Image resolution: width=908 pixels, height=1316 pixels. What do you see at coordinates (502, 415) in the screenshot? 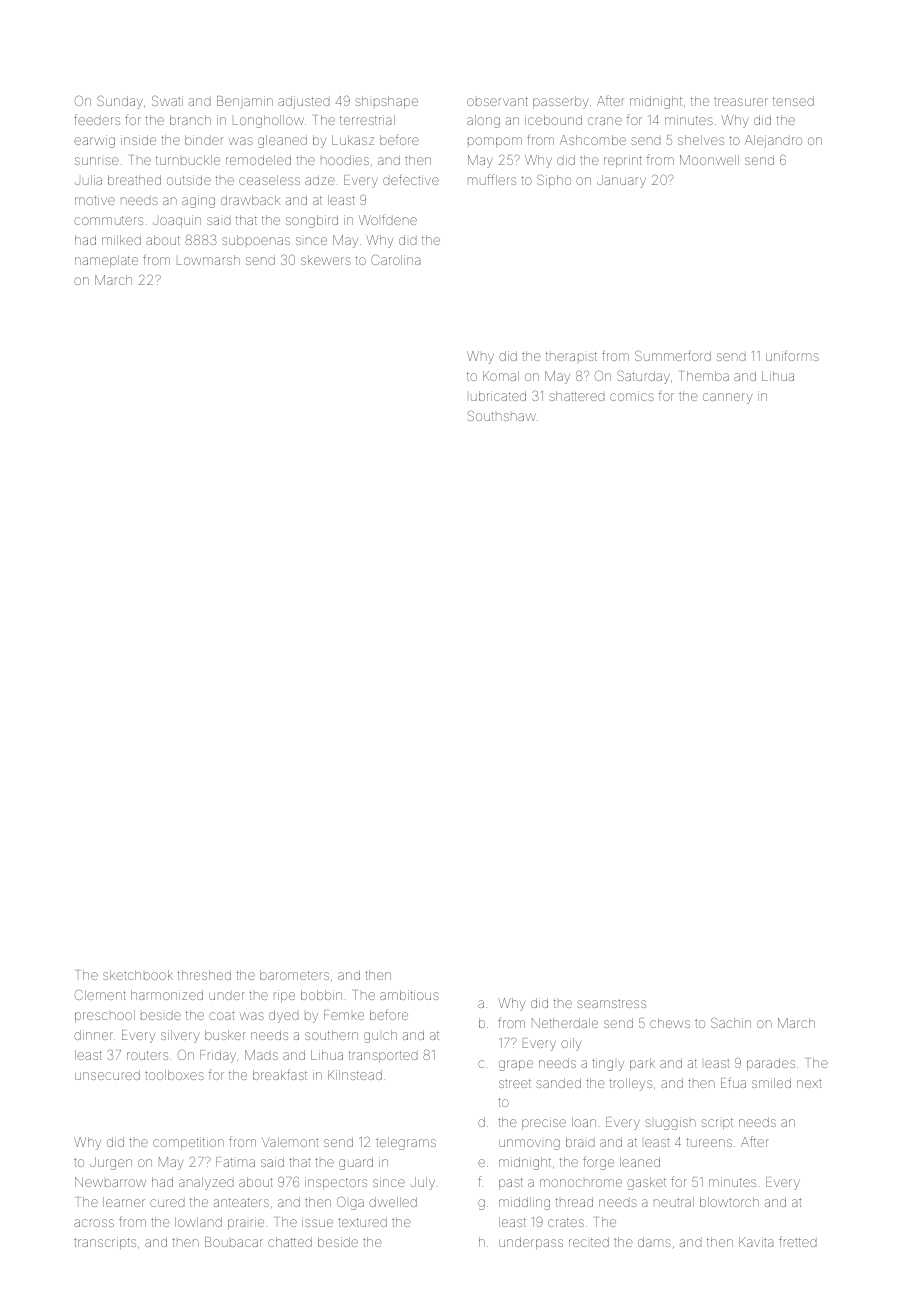
I see `Southshaw` at bounding box center [502, 415].
